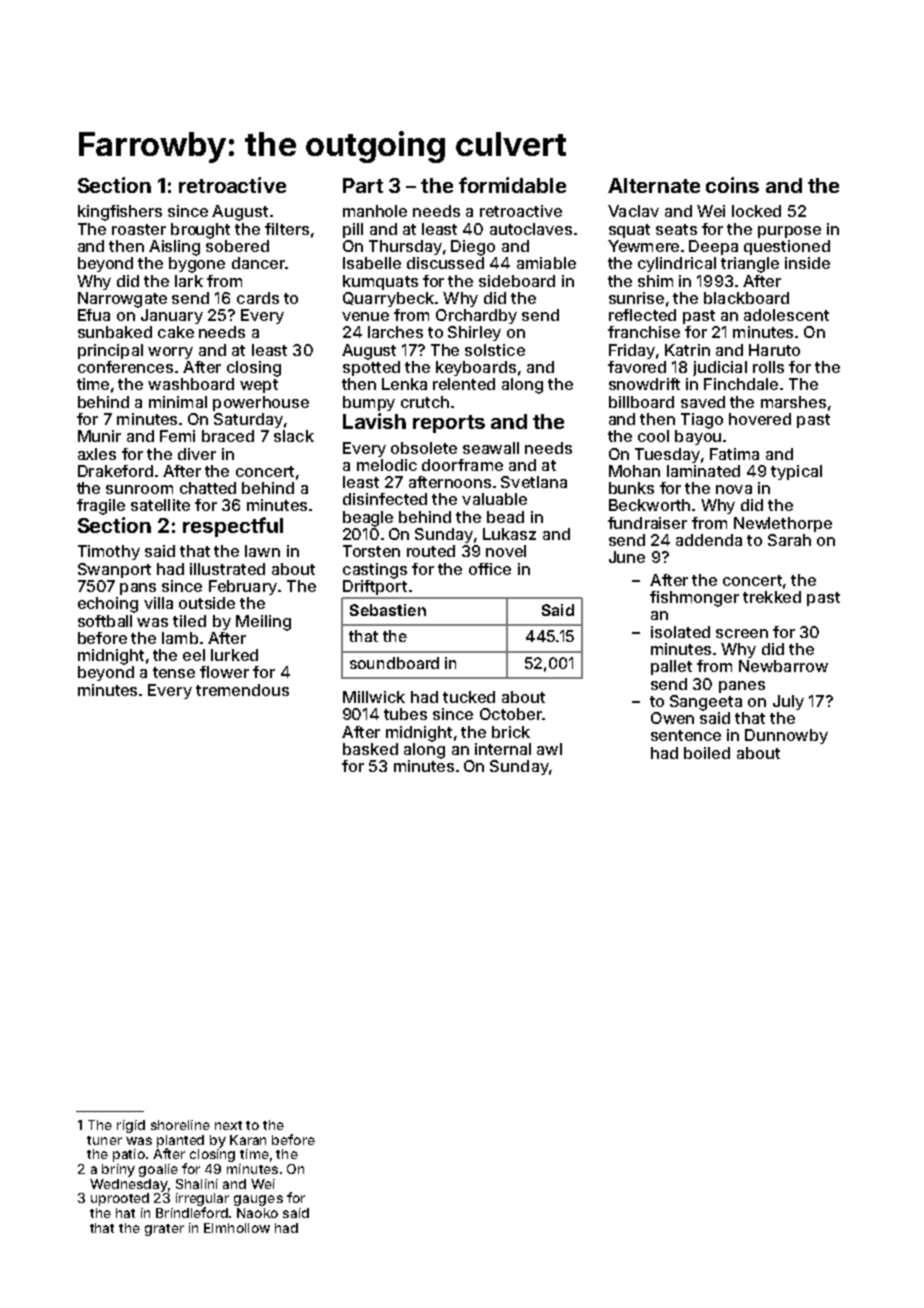 The height and width of the page is (1308, 924). I want to click on amiable, so click(546, 263).
